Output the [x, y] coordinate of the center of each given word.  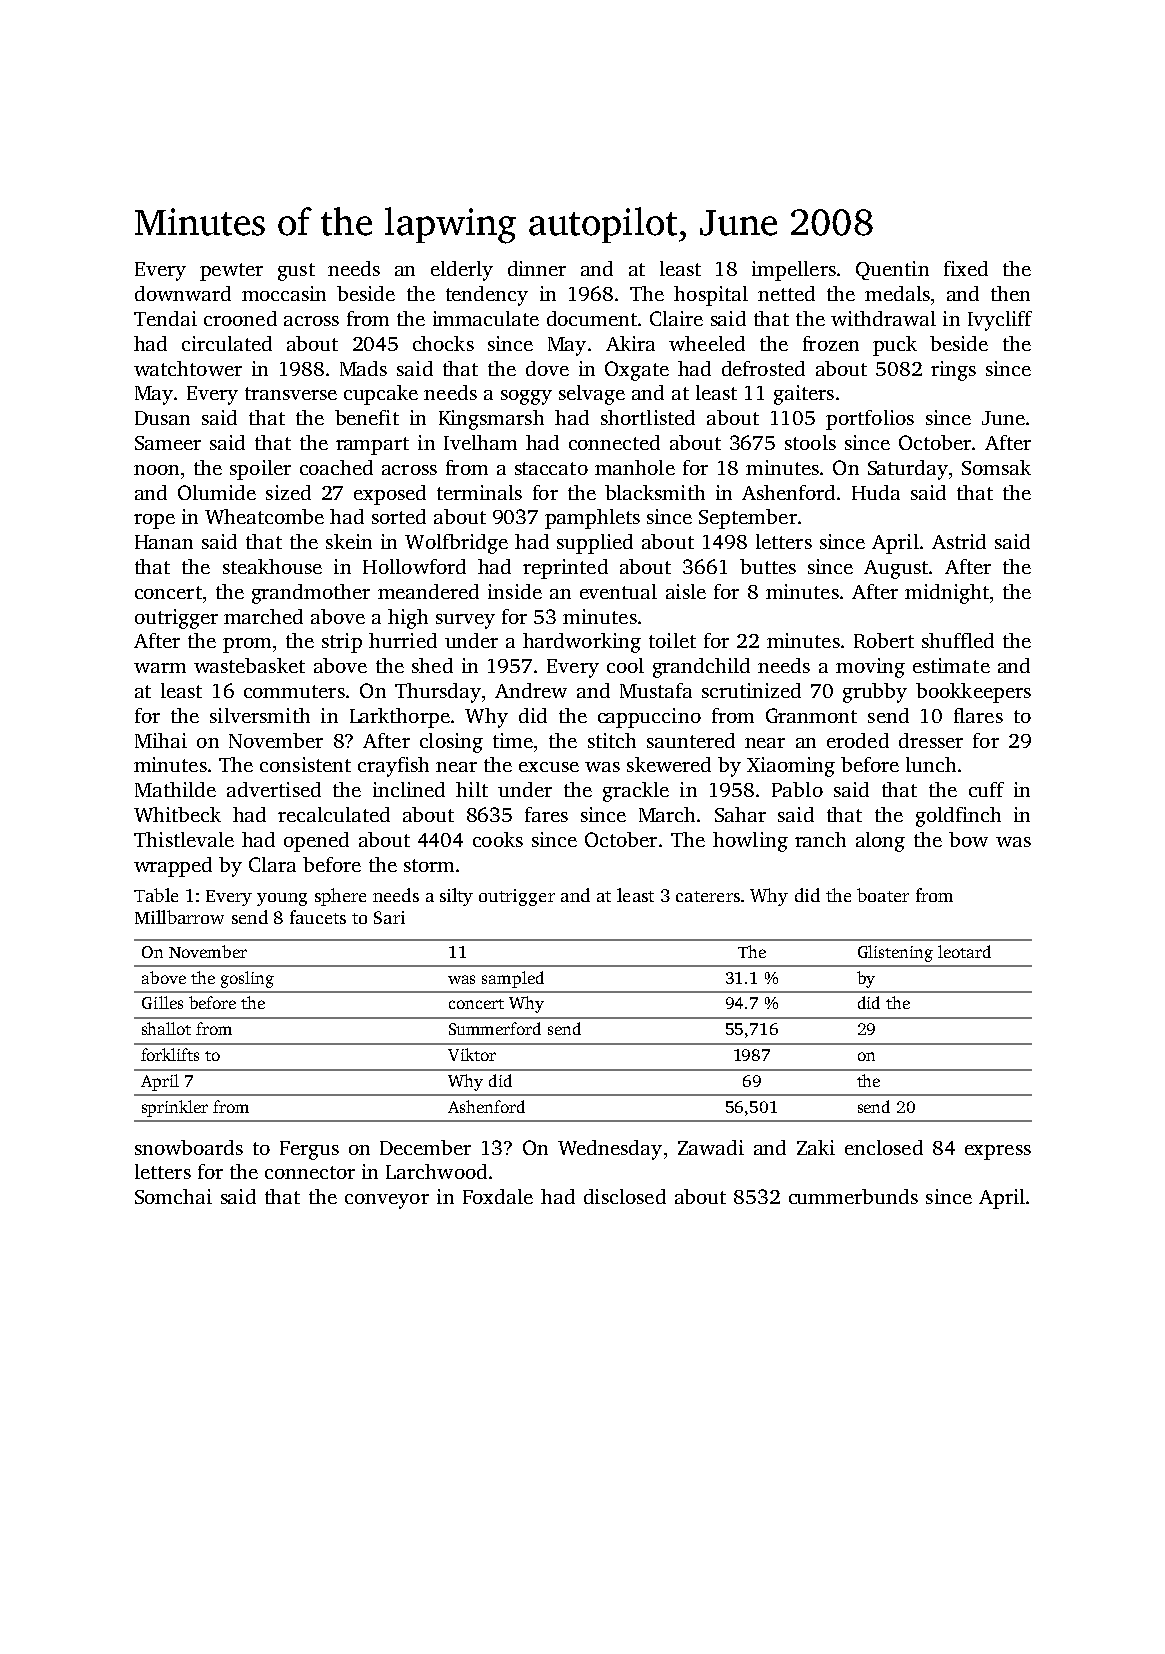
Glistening [895, 953]
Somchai [173, 1196]
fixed [966, 268]
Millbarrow [179, 917]
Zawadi [711, 1147]
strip [342, 643]
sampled [513, 979]
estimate [951, 665]
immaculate [486, 318]
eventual [618, 591]
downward [183, 293]
